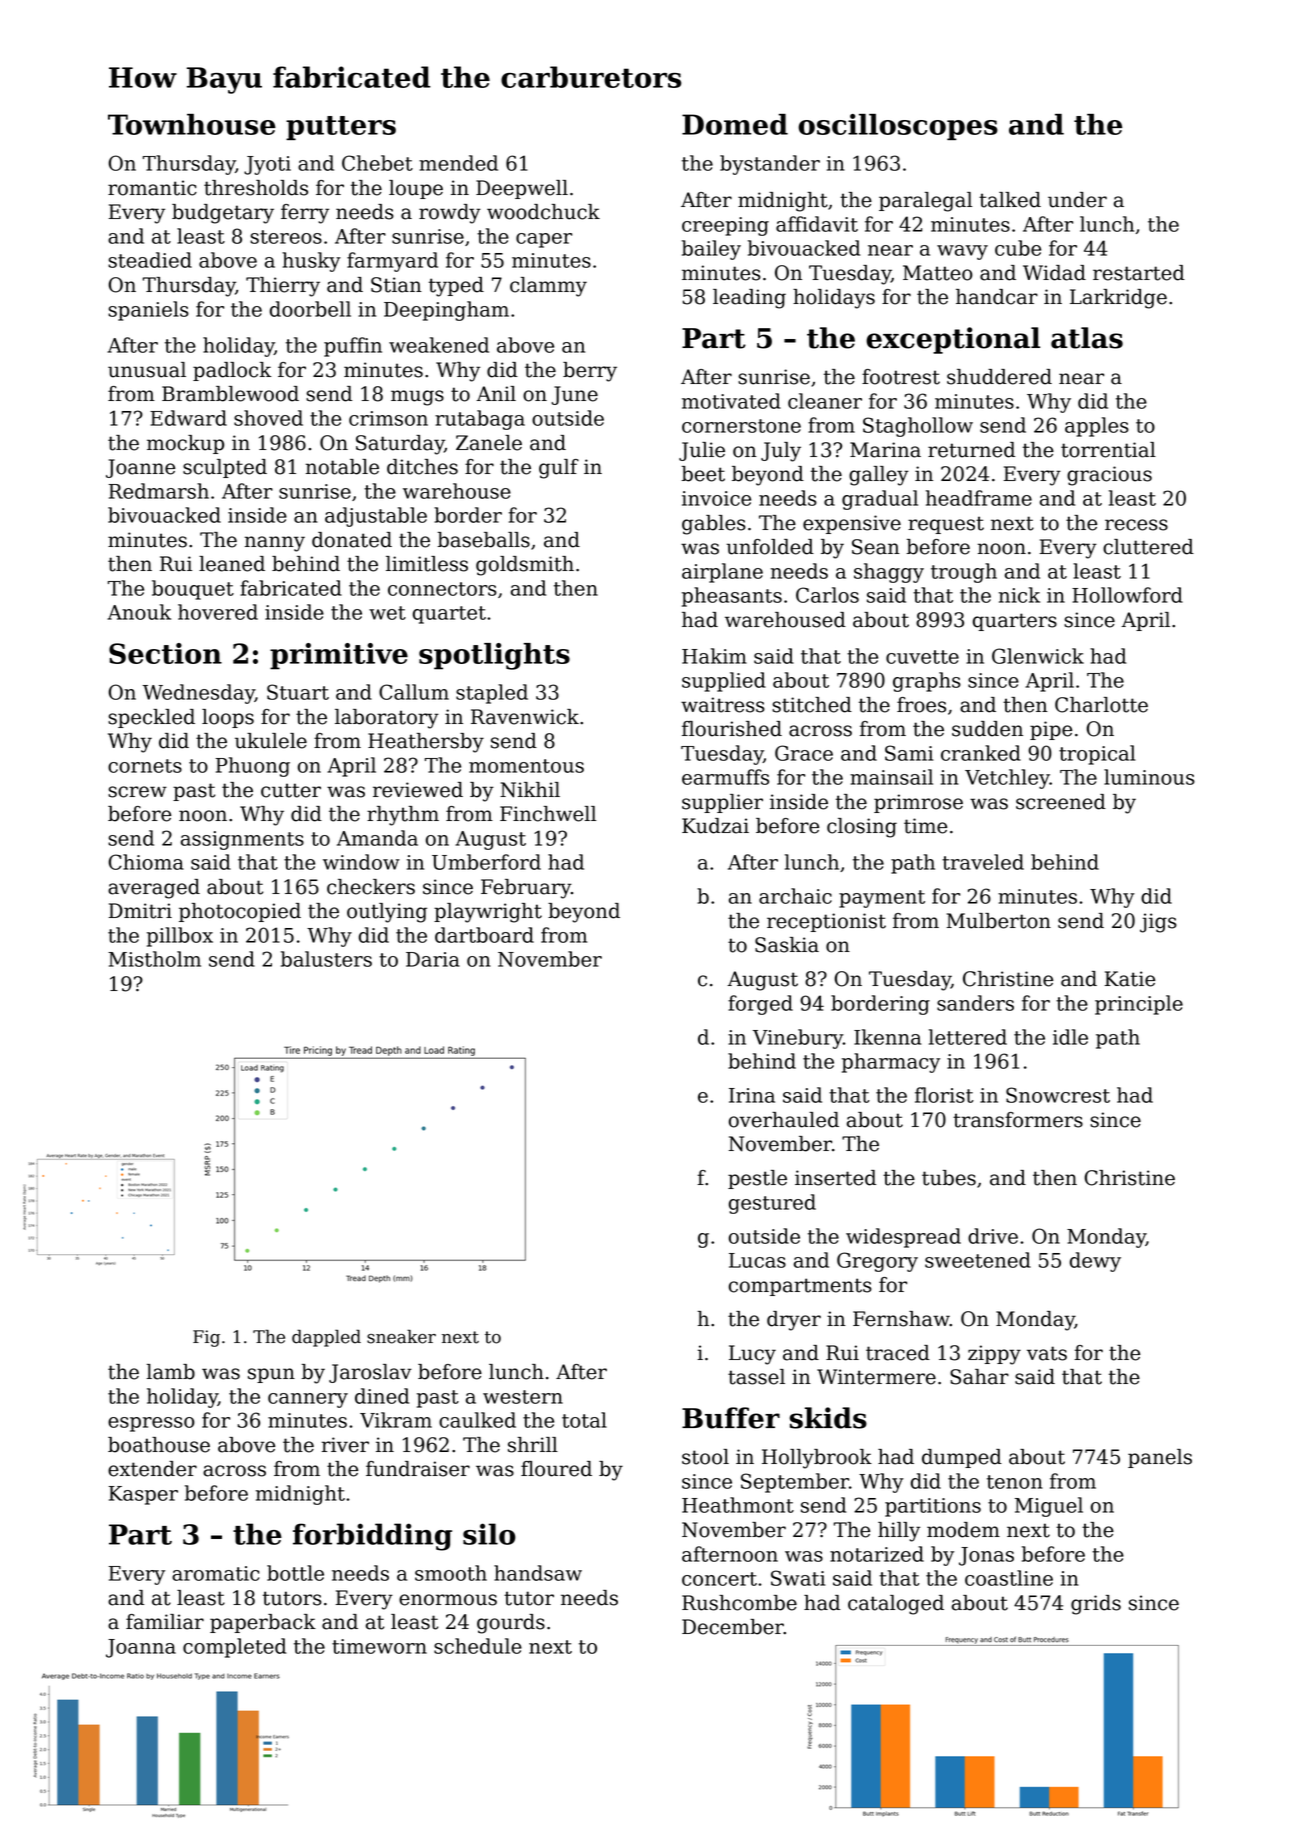  What do you see at coordinates (150, 260) in the screenshot?
I see `steadied` at bounding box center [150, 260].
